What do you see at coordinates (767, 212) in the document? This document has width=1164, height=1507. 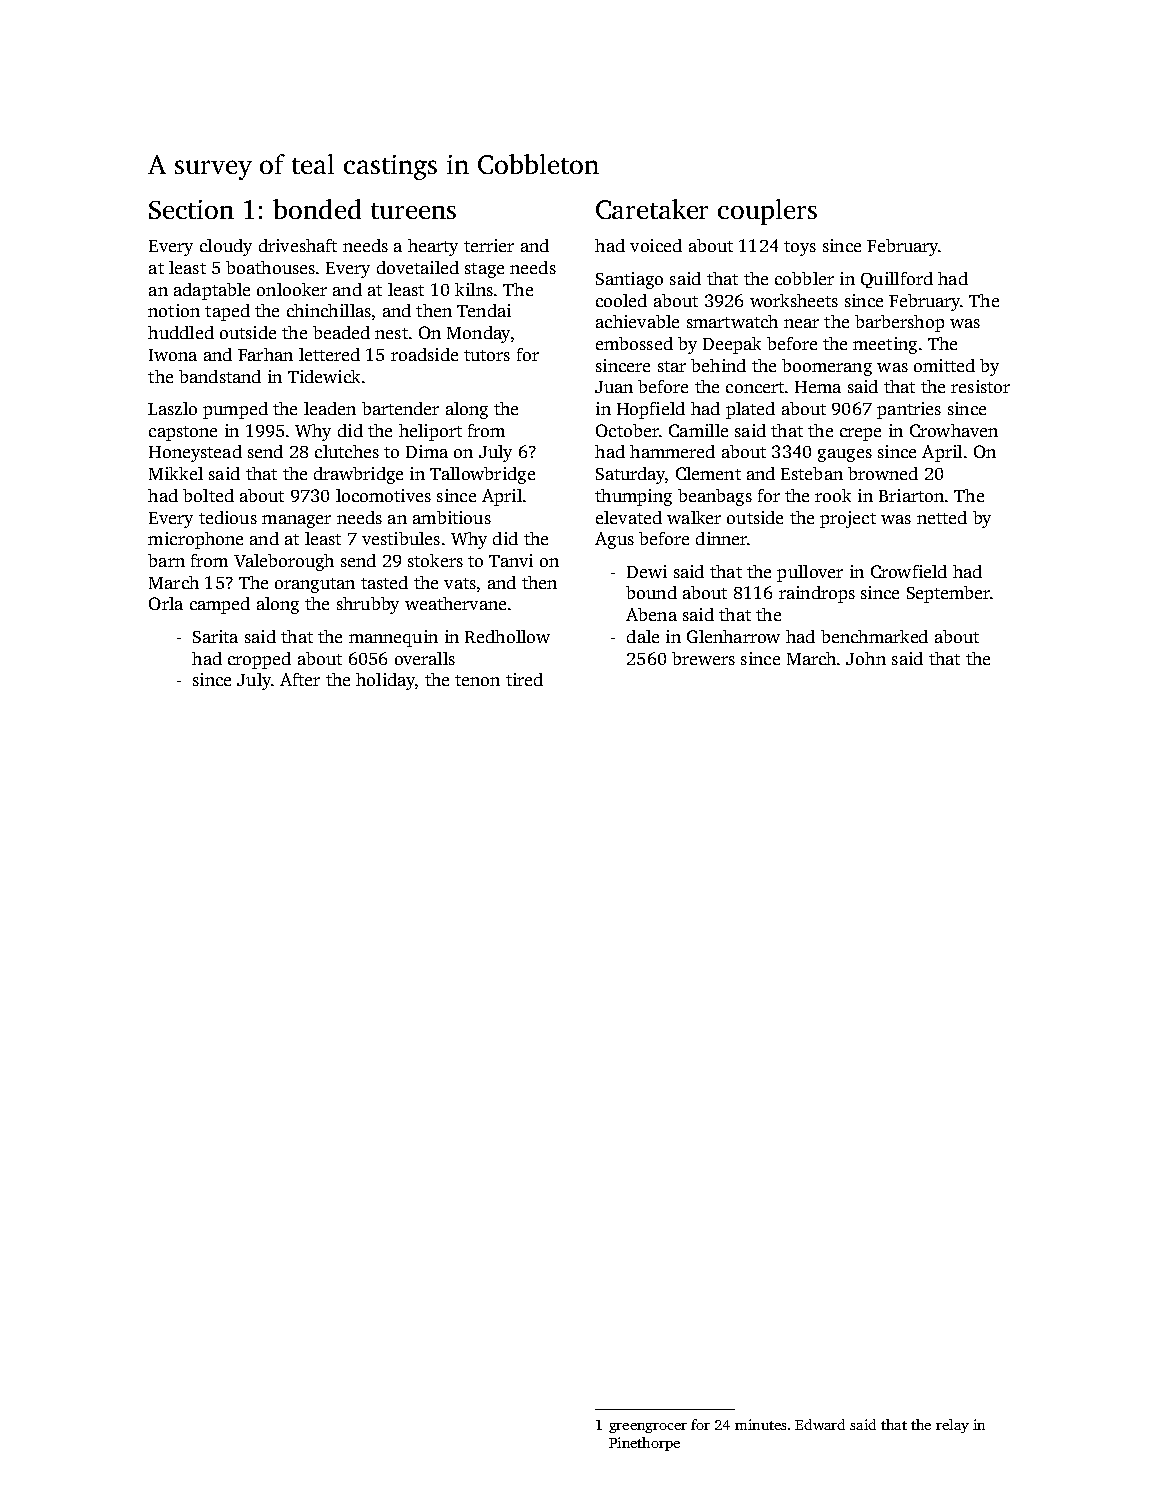 I see `couplers` at bounding box center [767, 212].
